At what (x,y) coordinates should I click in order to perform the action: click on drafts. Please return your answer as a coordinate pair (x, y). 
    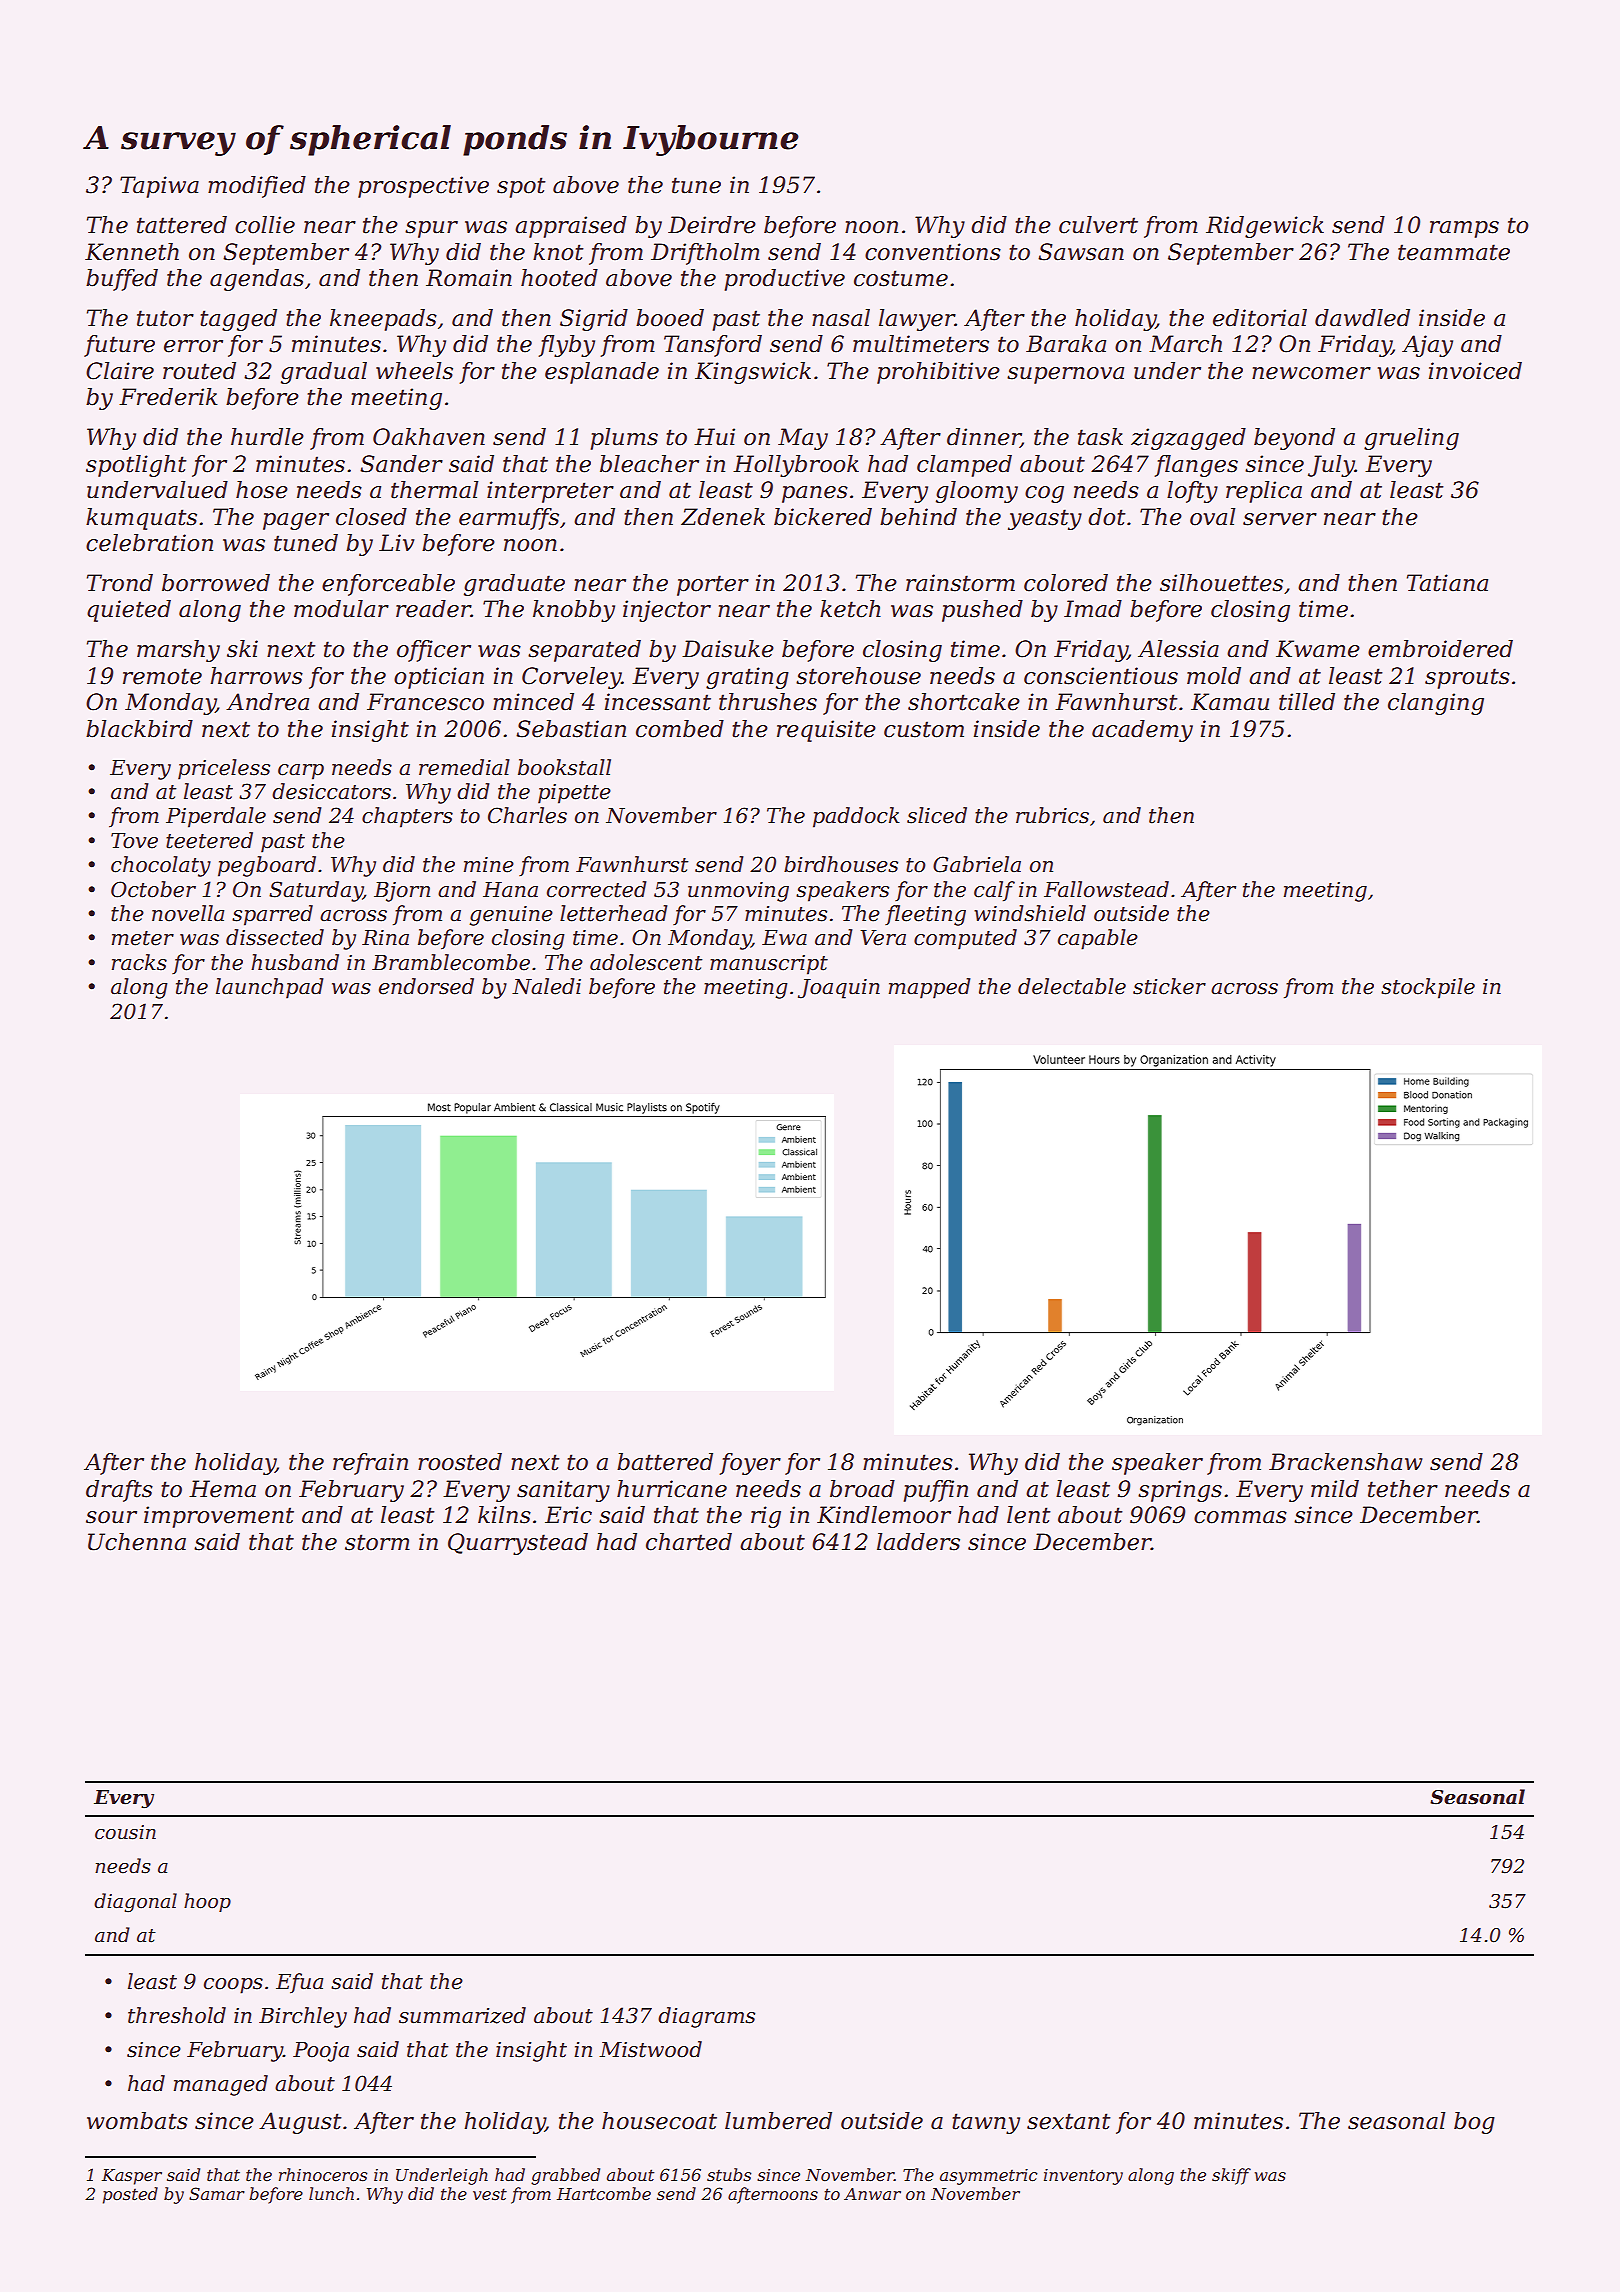
    Looking at the image, I should click on (119, 1491).
